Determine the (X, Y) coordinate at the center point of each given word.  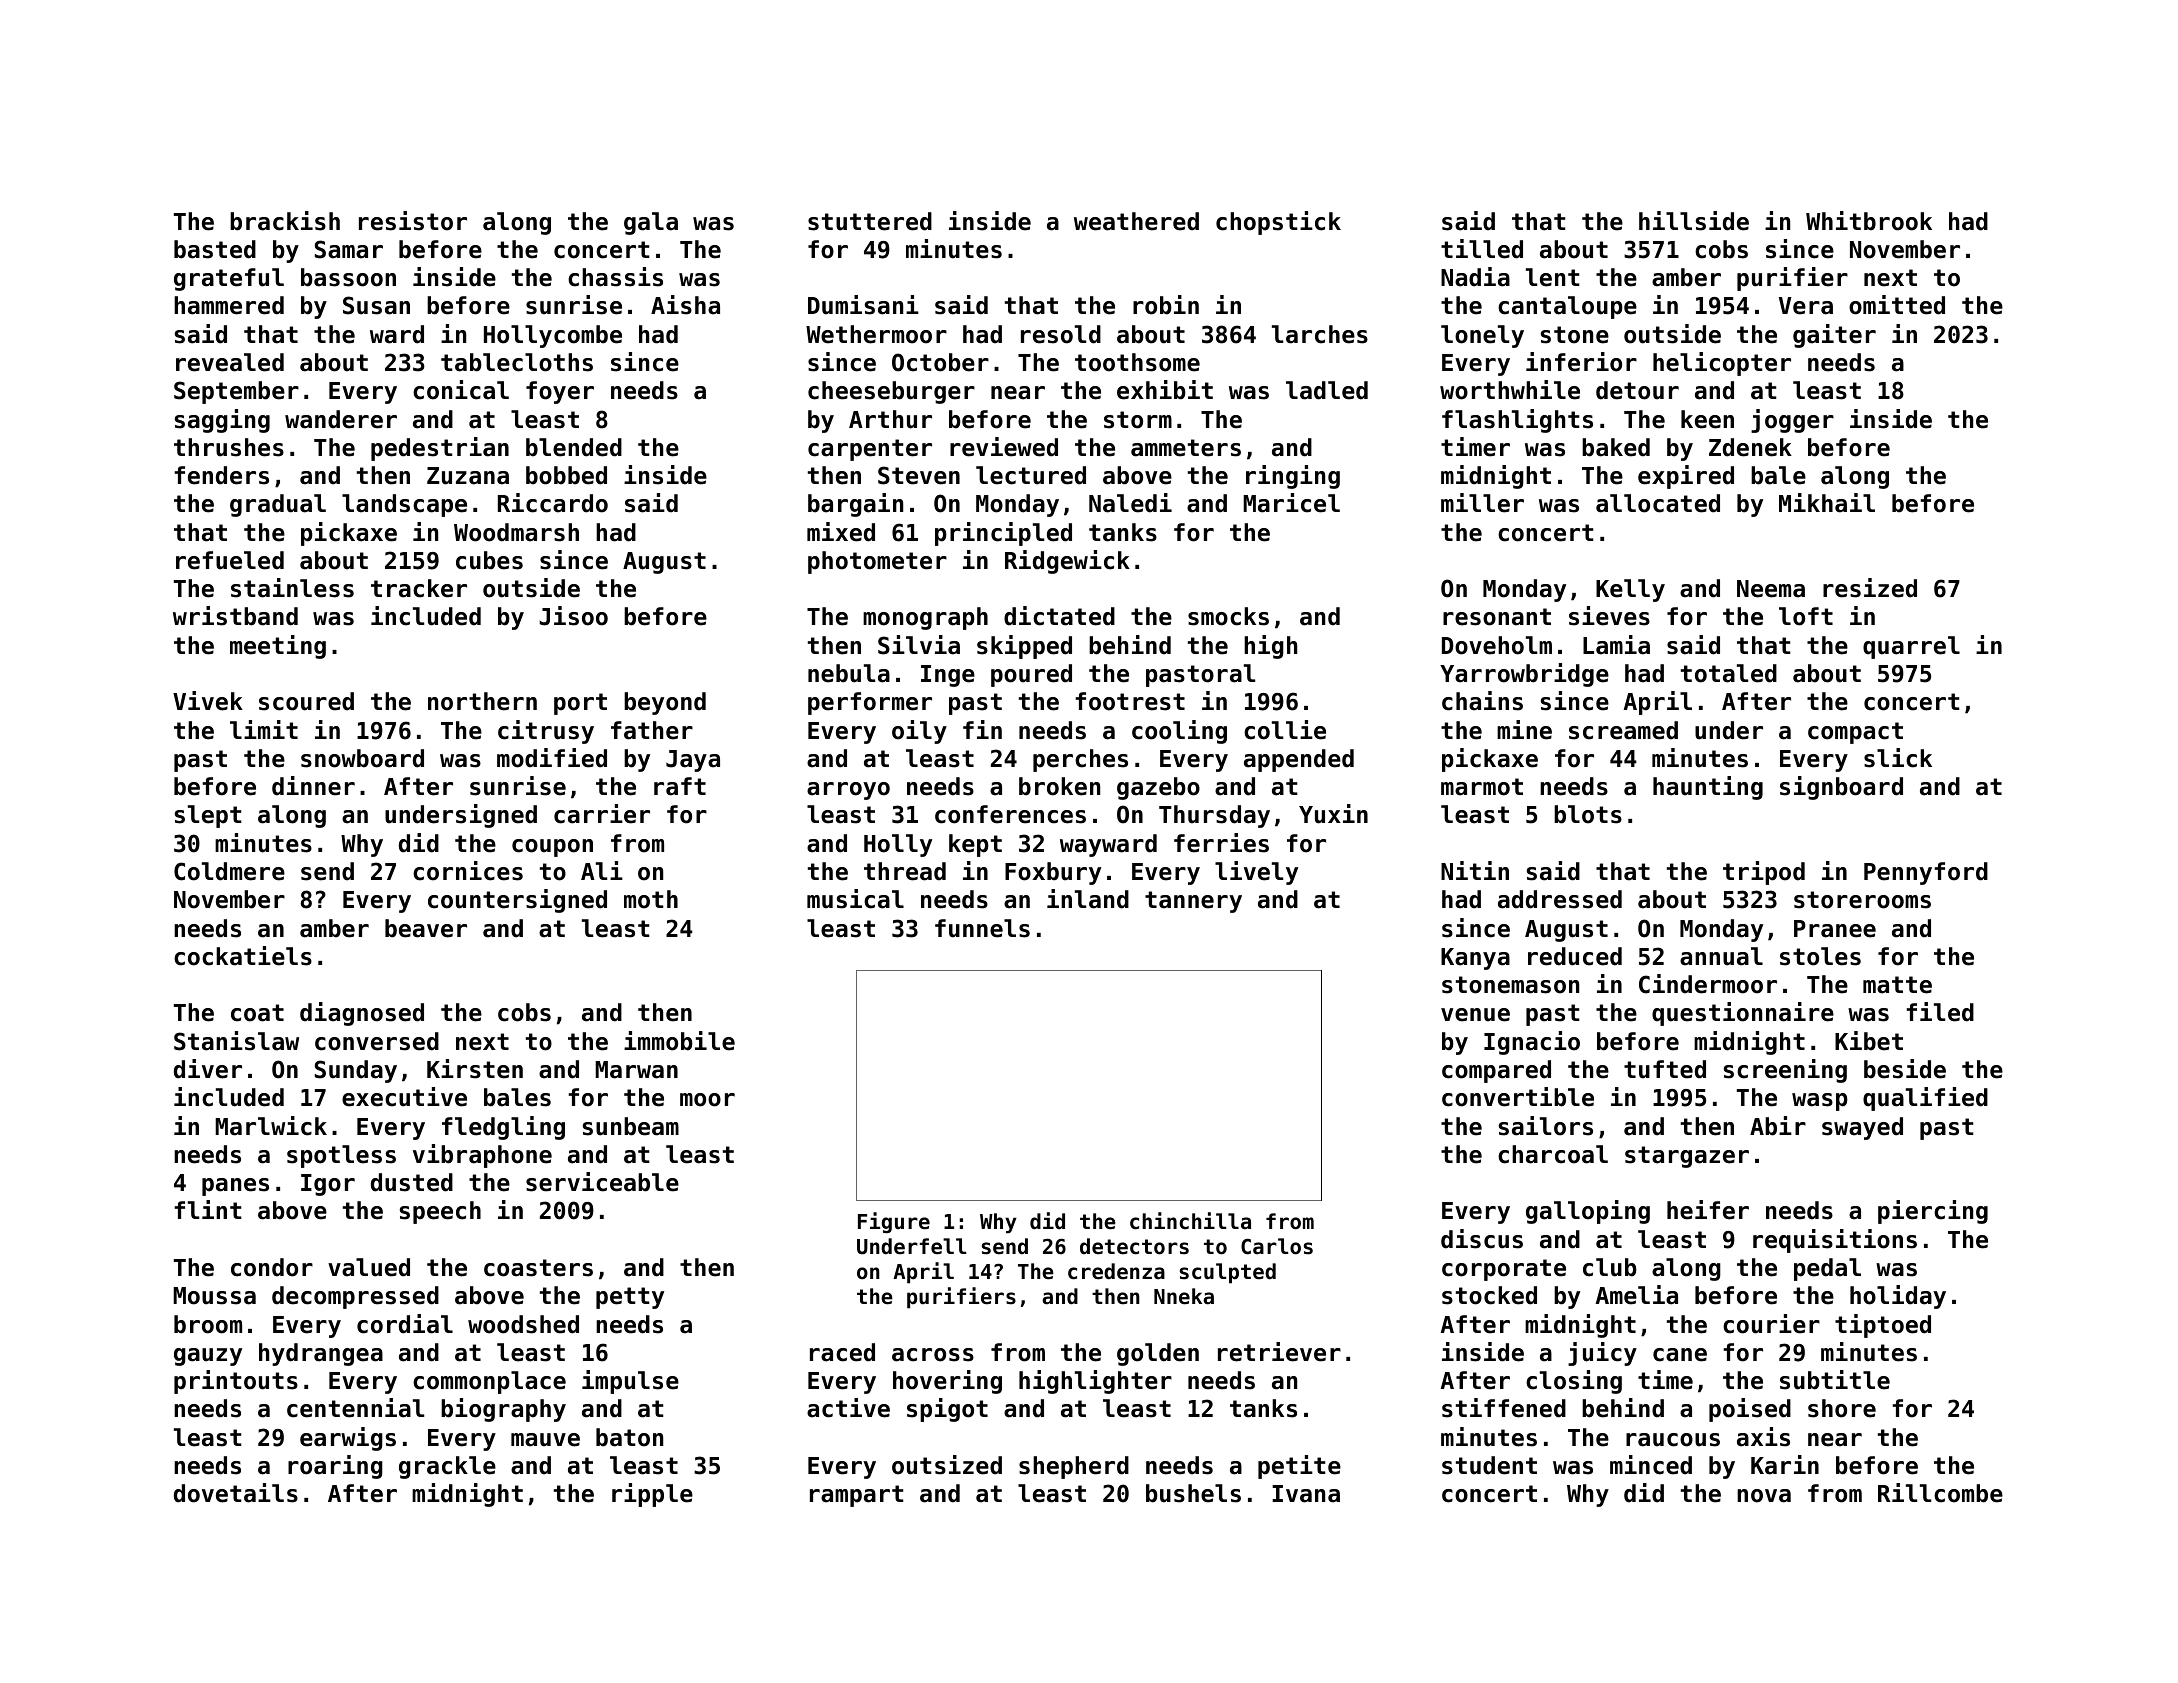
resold (1061, 334)
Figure (894, 1222)
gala (651, 223)
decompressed (355, 1297)
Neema (1771, 589)
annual (1721, 956)
